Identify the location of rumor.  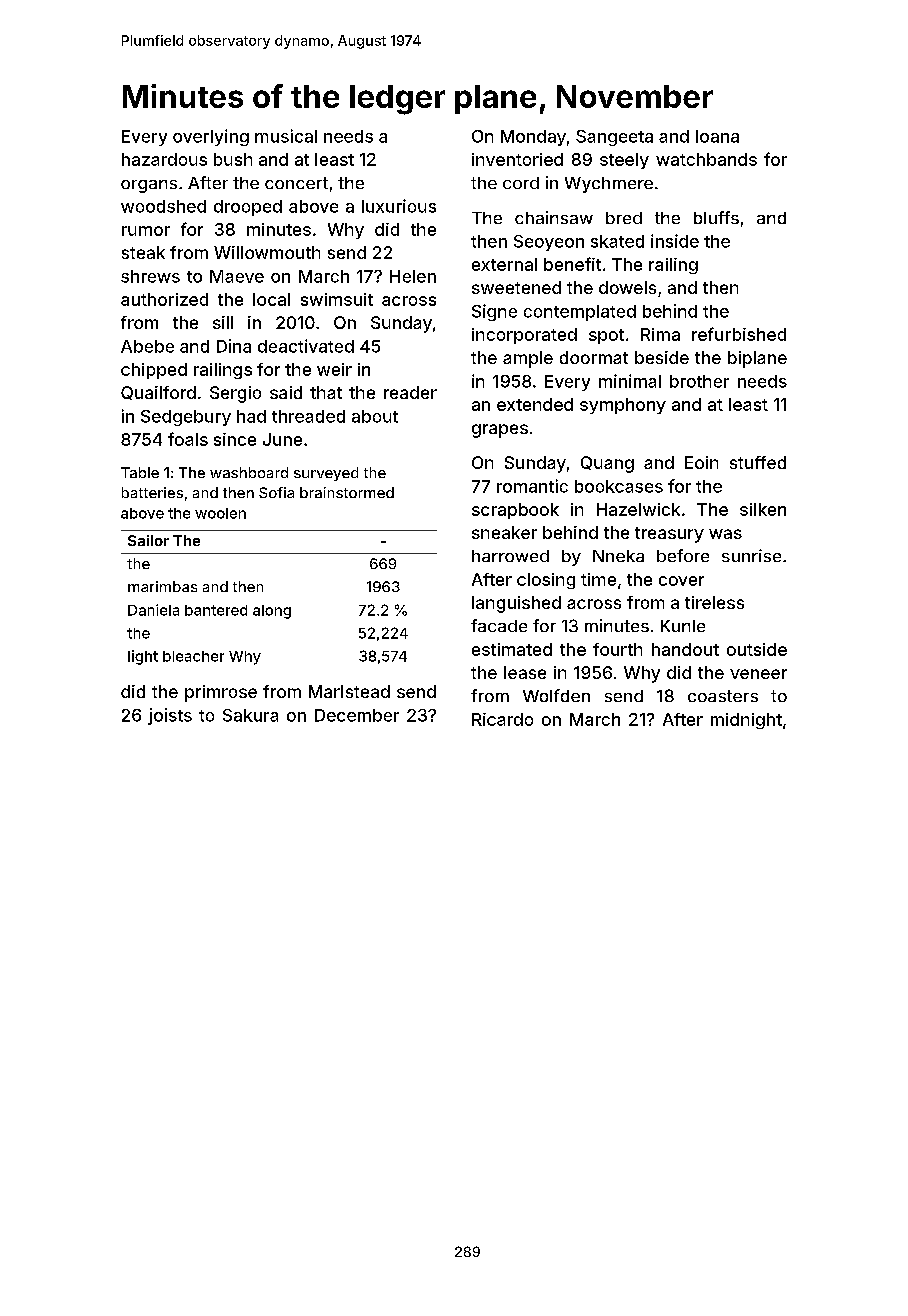
(146, 231).
